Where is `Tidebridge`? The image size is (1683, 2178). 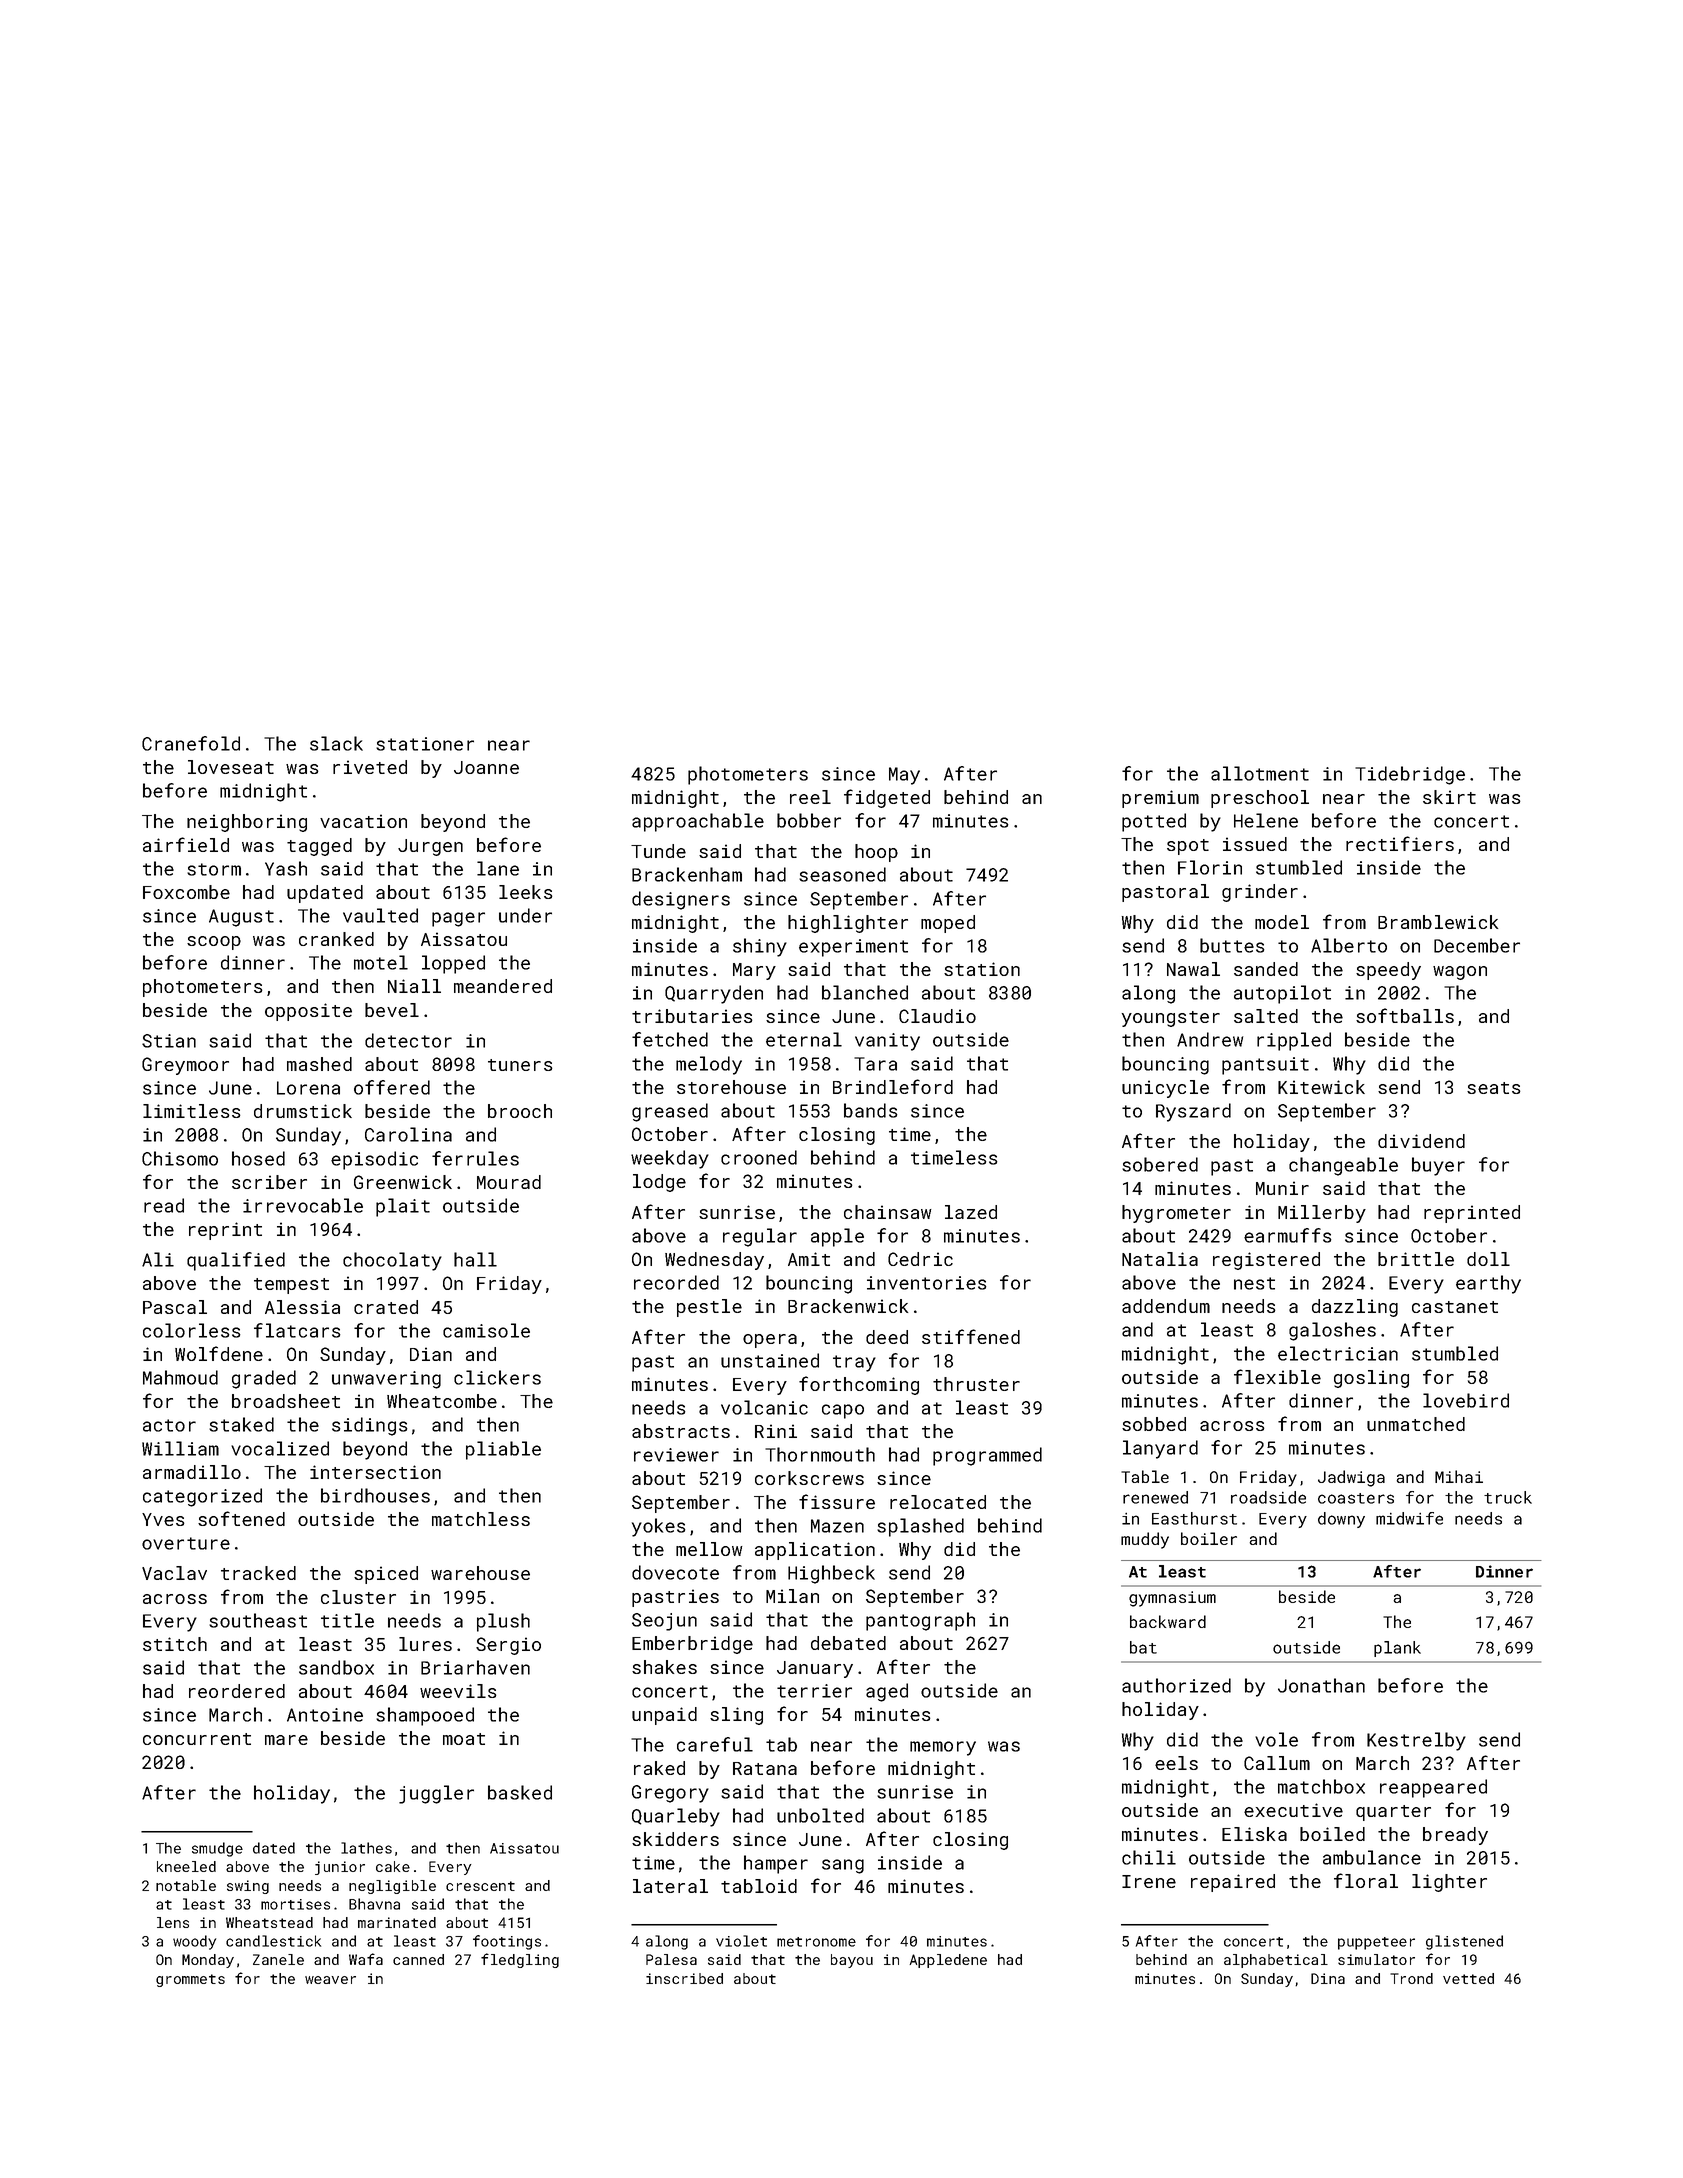 Tidebridge is located at coordinates (1410, 775).
